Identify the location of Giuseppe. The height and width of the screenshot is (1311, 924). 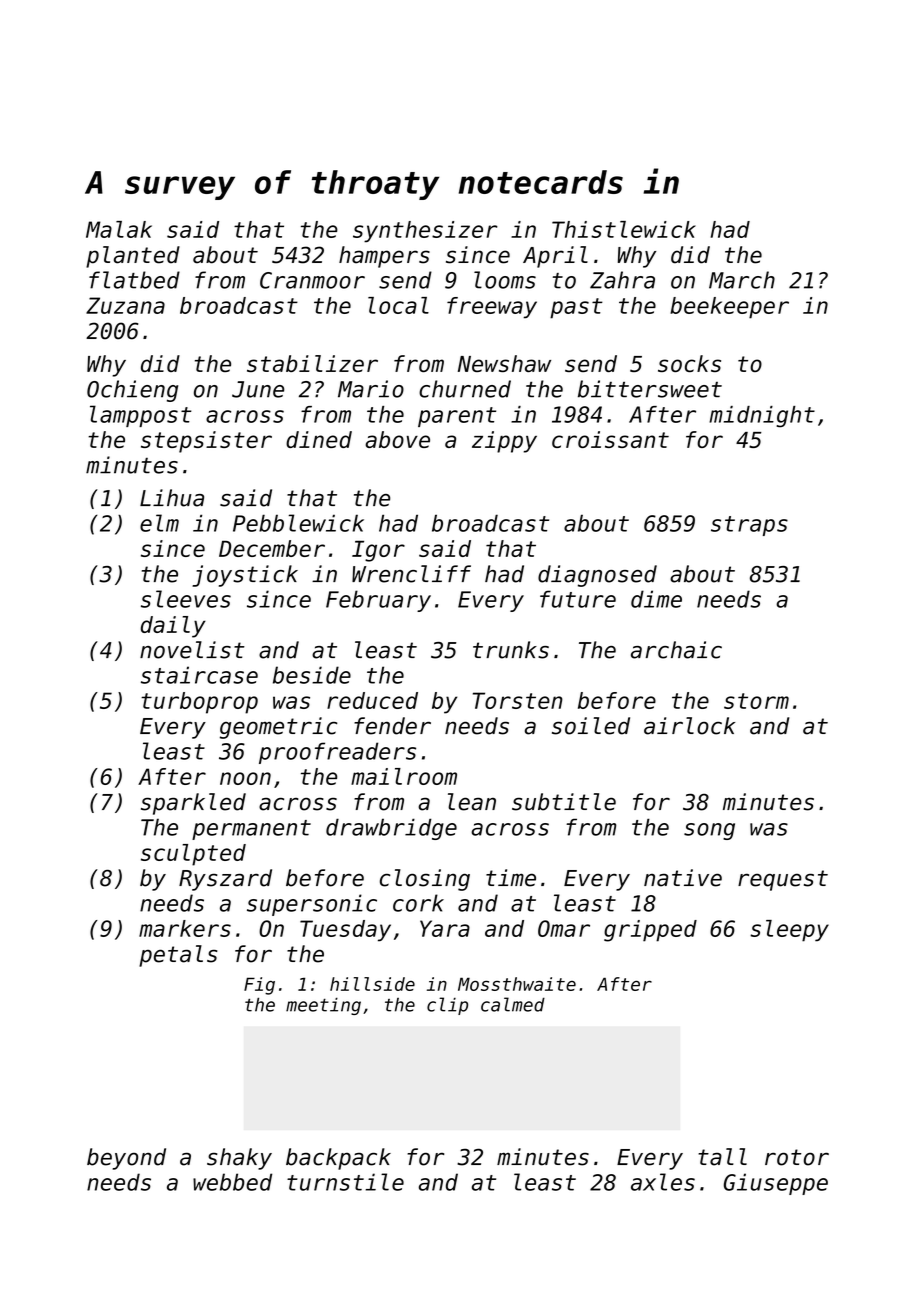
(776, 1184).
